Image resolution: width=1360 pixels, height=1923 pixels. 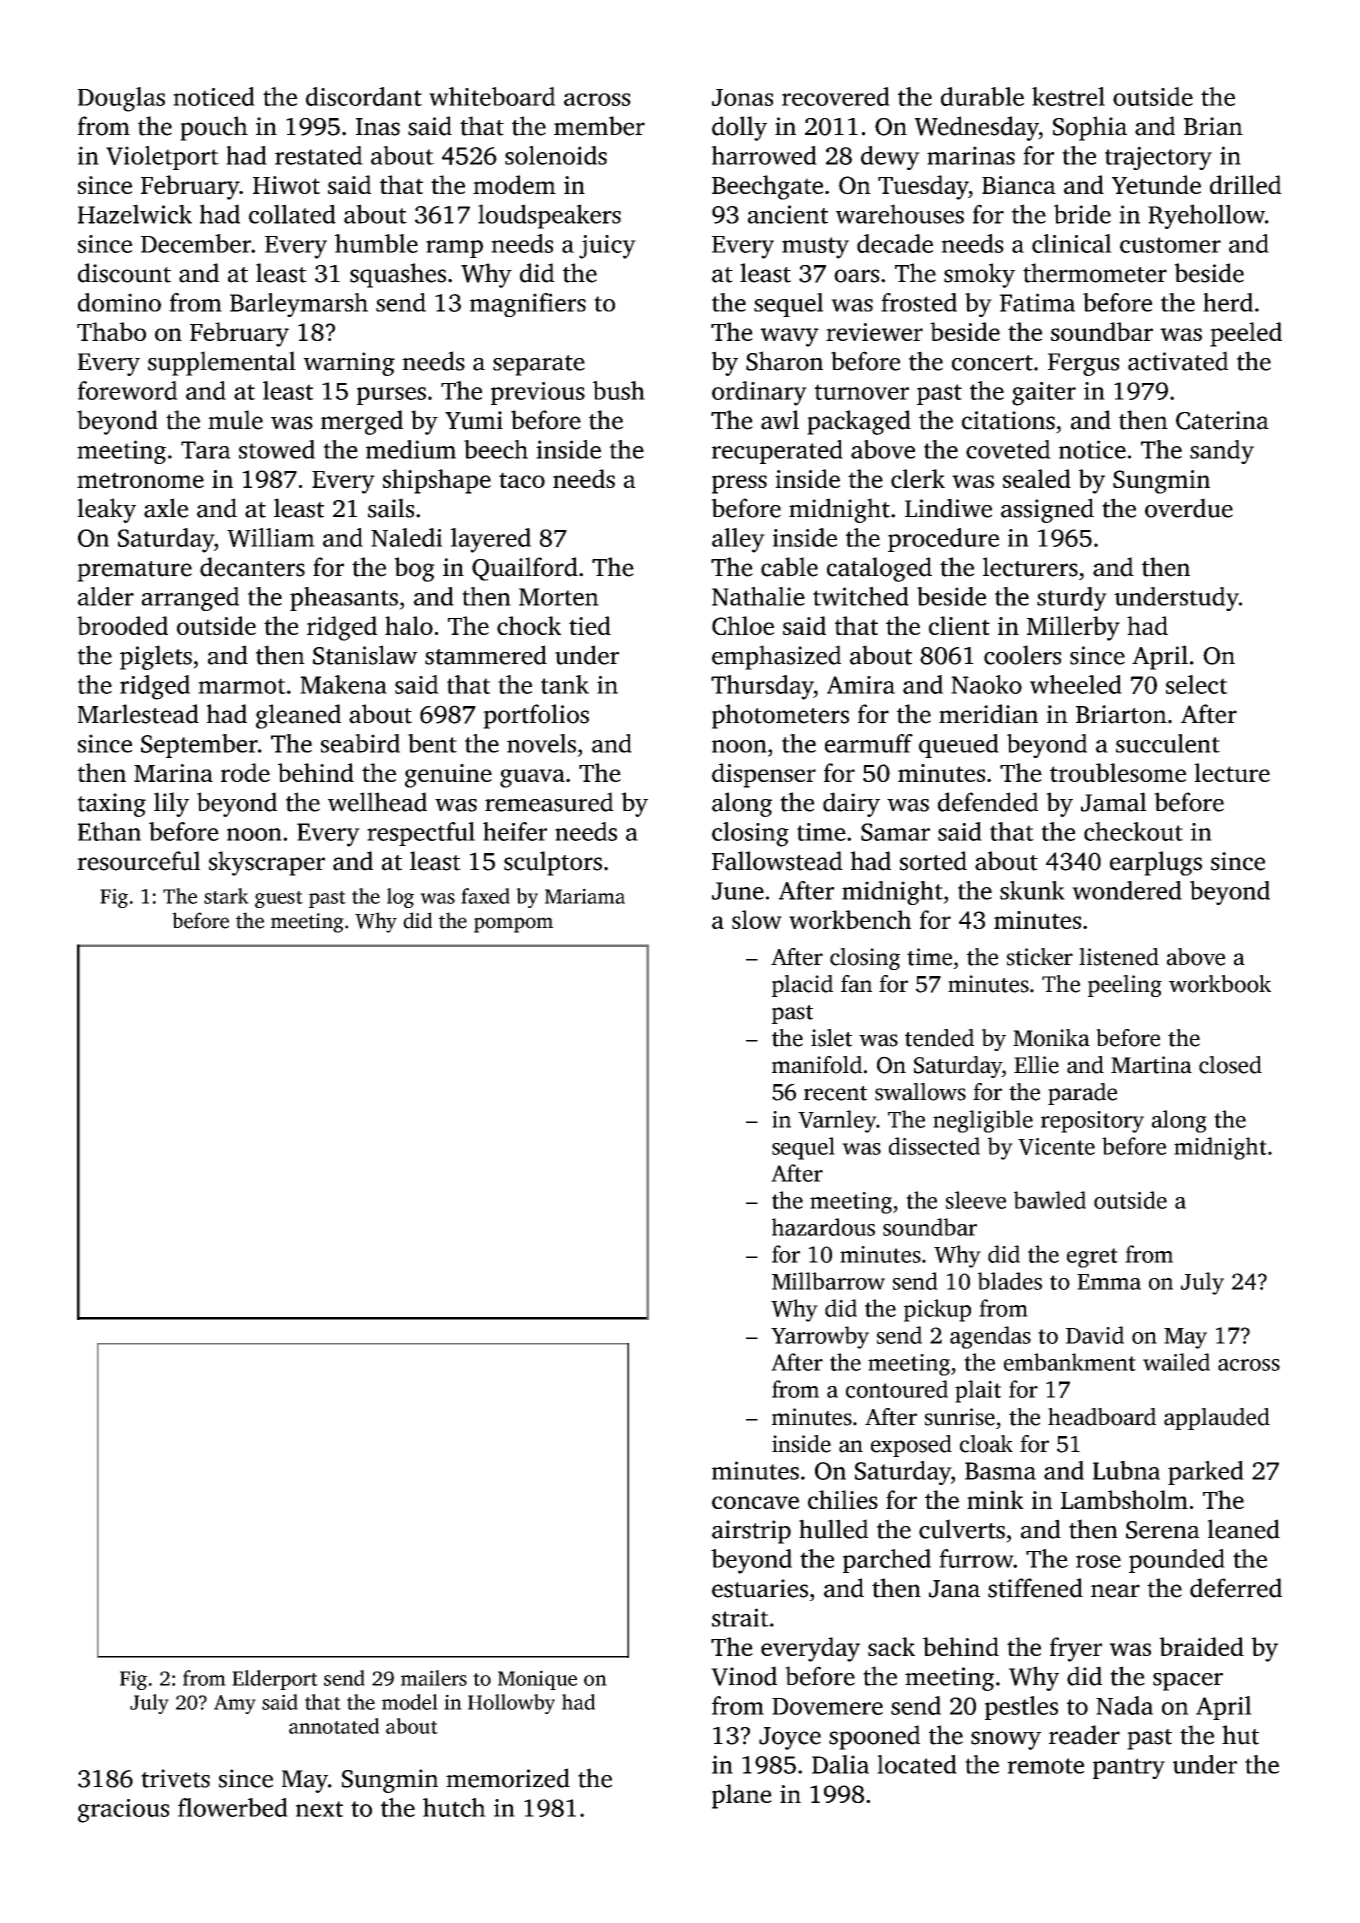 I want to click on Vinod, so click(x=744, y=1676).
